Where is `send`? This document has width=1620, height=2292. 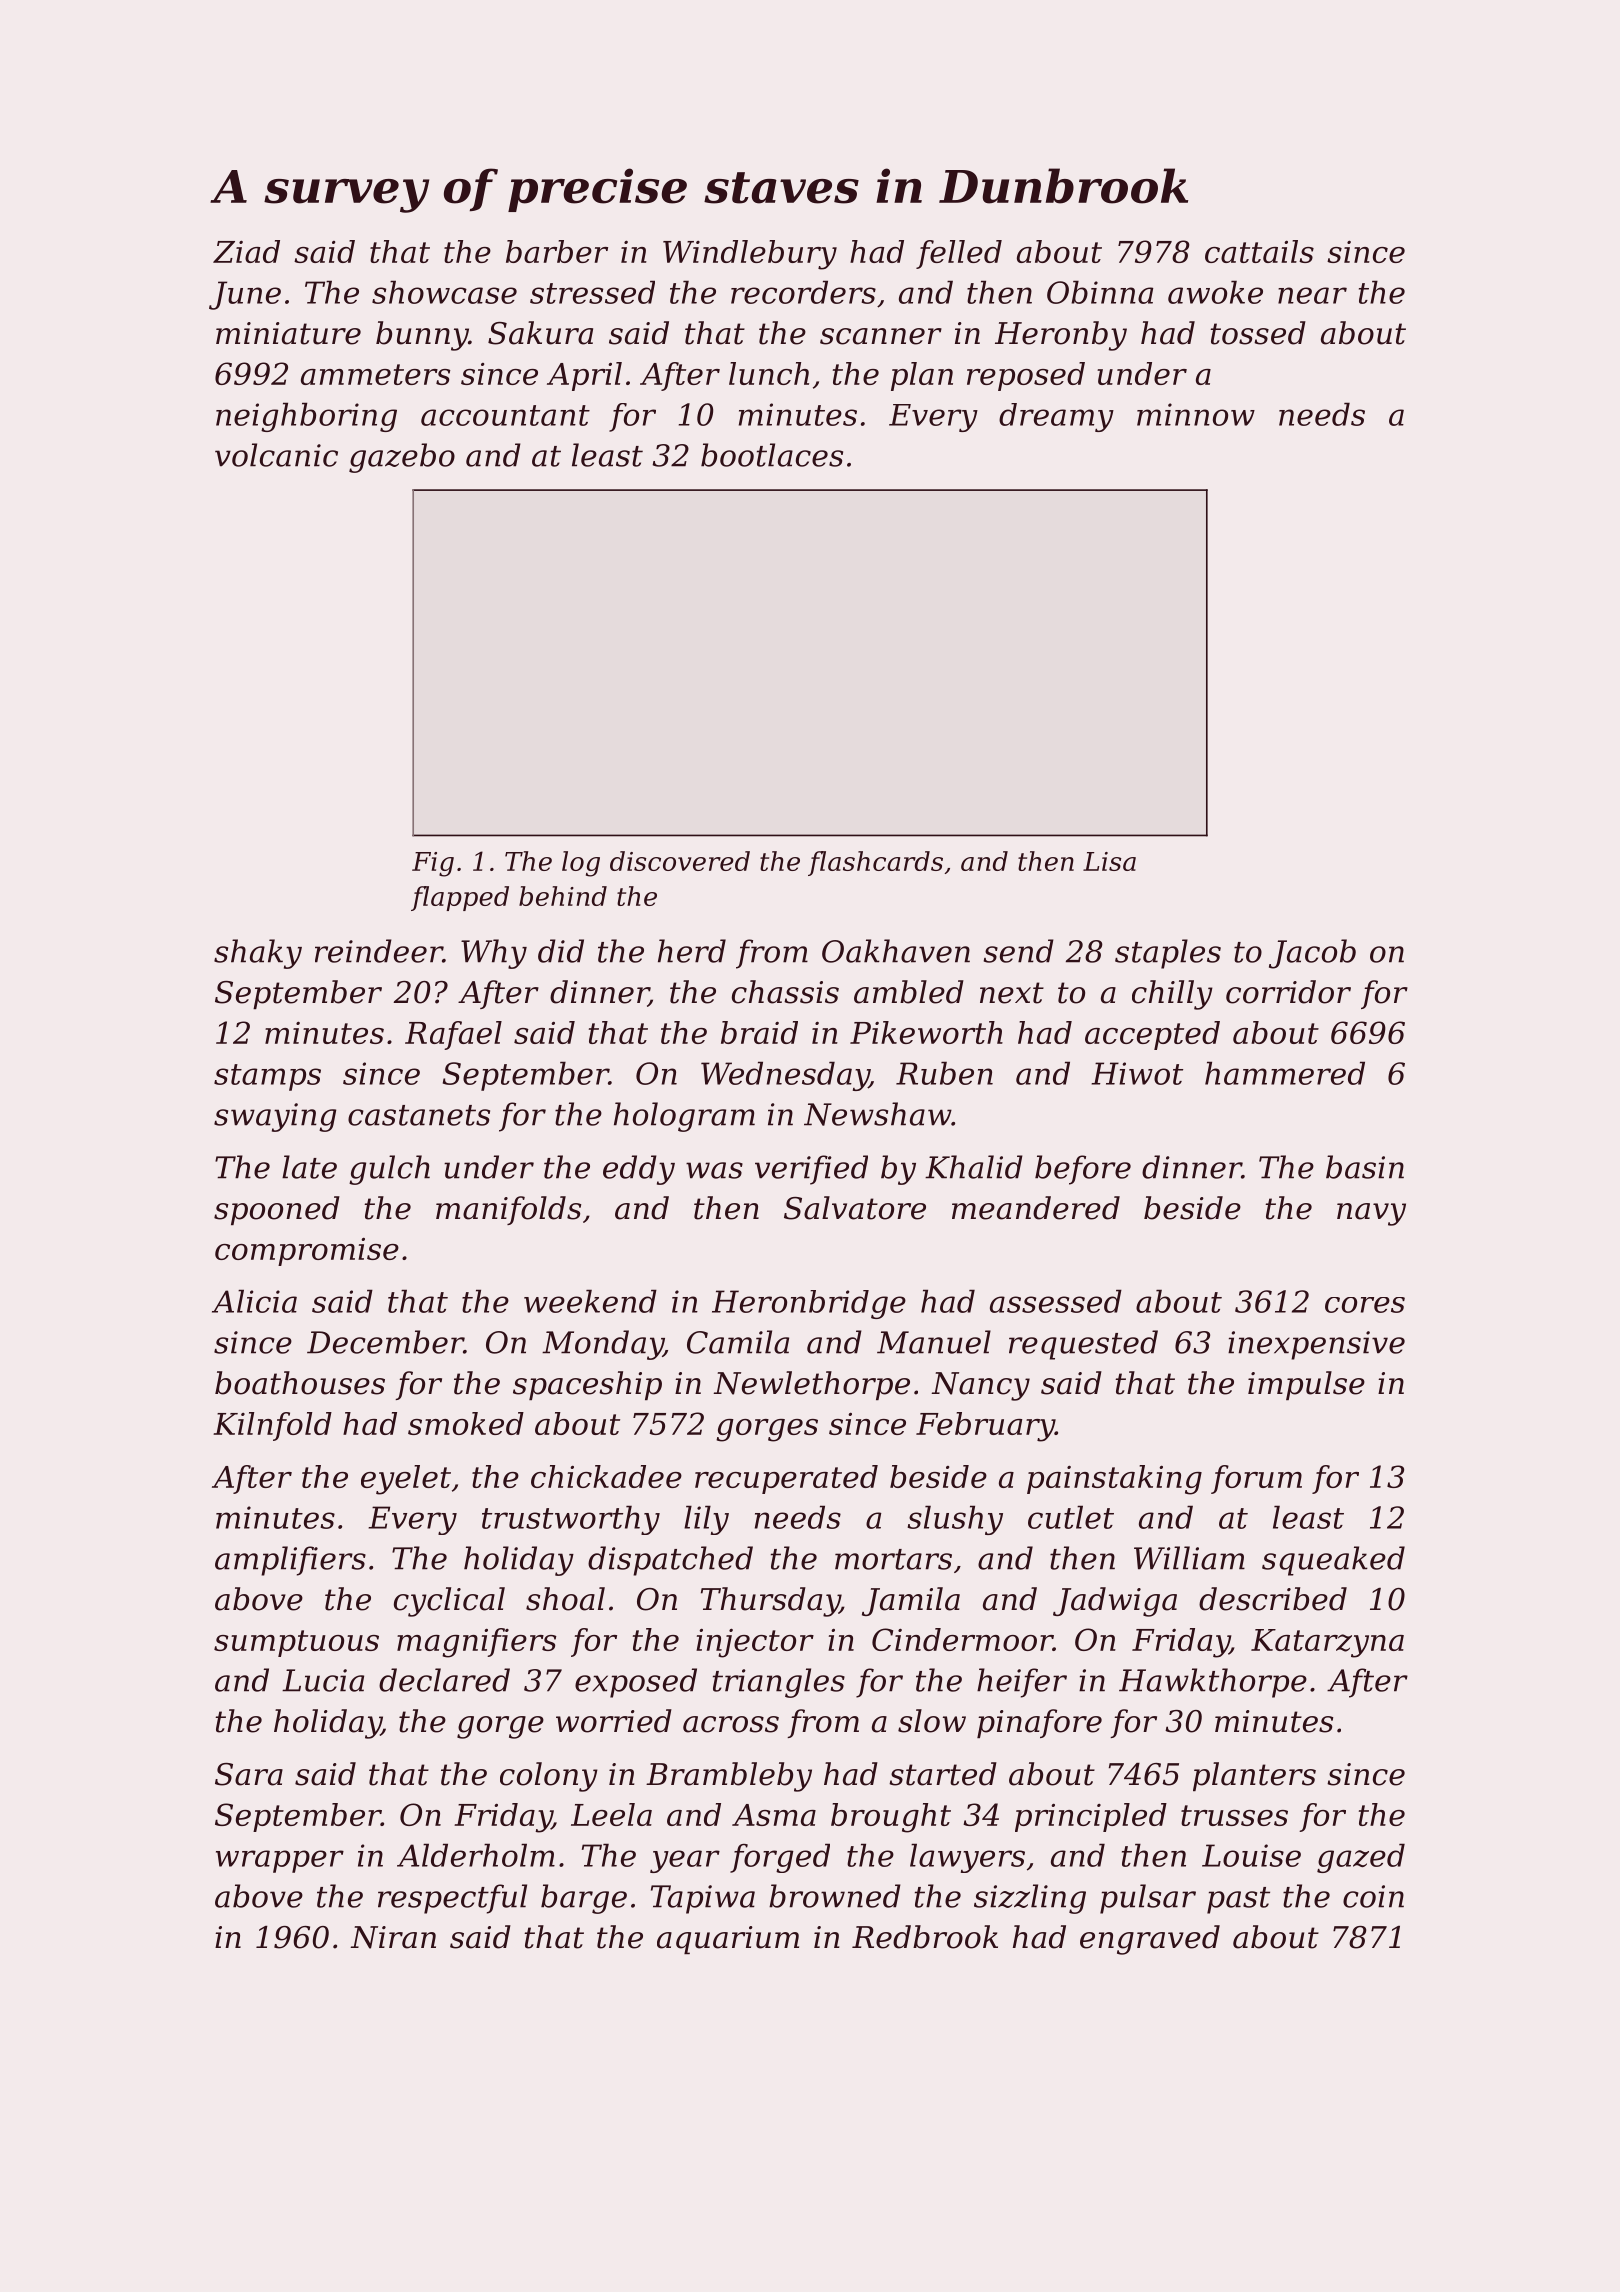 send is located at coordinates (1019, 951).
